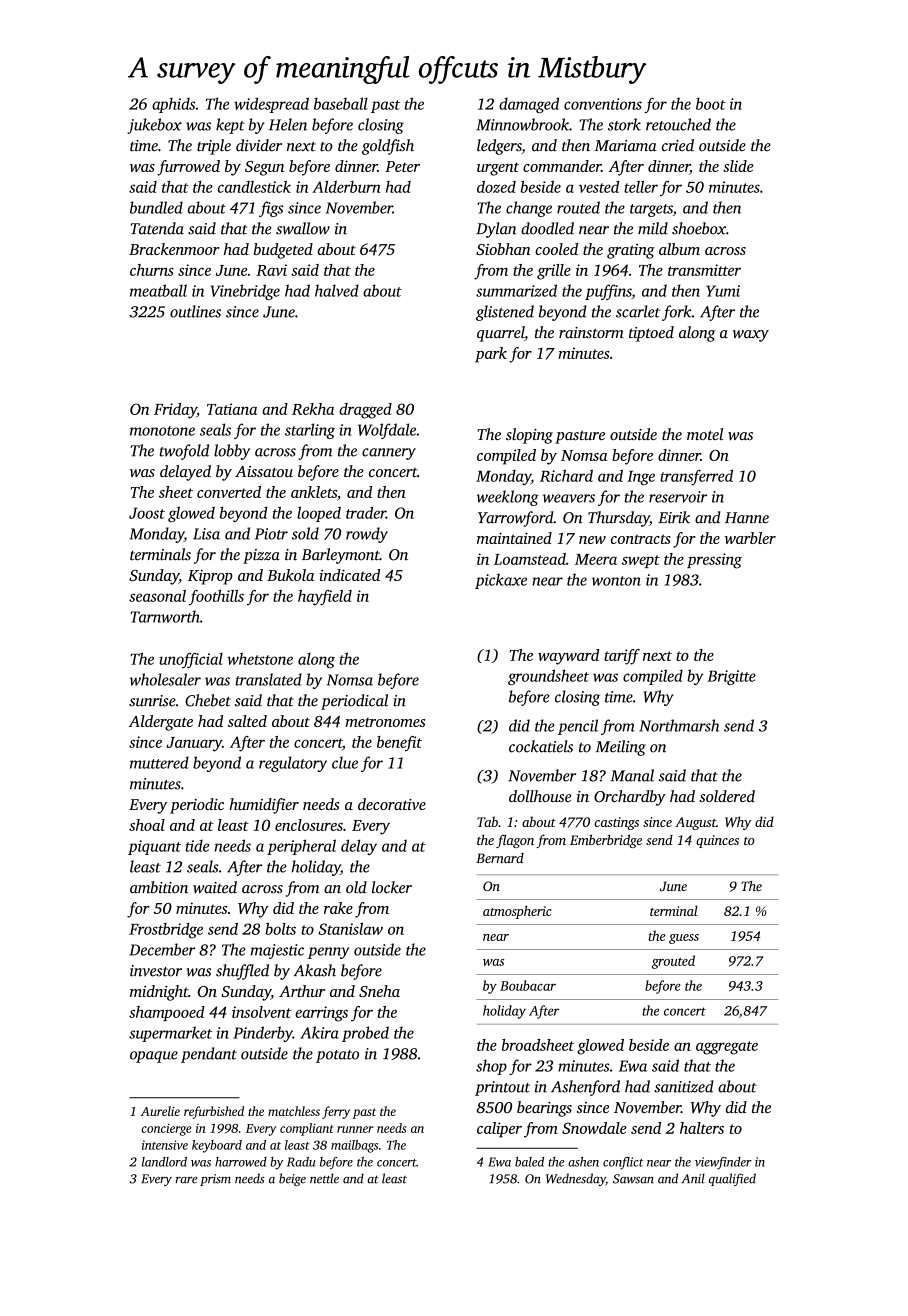 Image resolution: width=908 pixels, height=1316 pixels. What do you see at coordinates (159, 762) in the document?
I see `muttered` at bounding box center [159, 762].
